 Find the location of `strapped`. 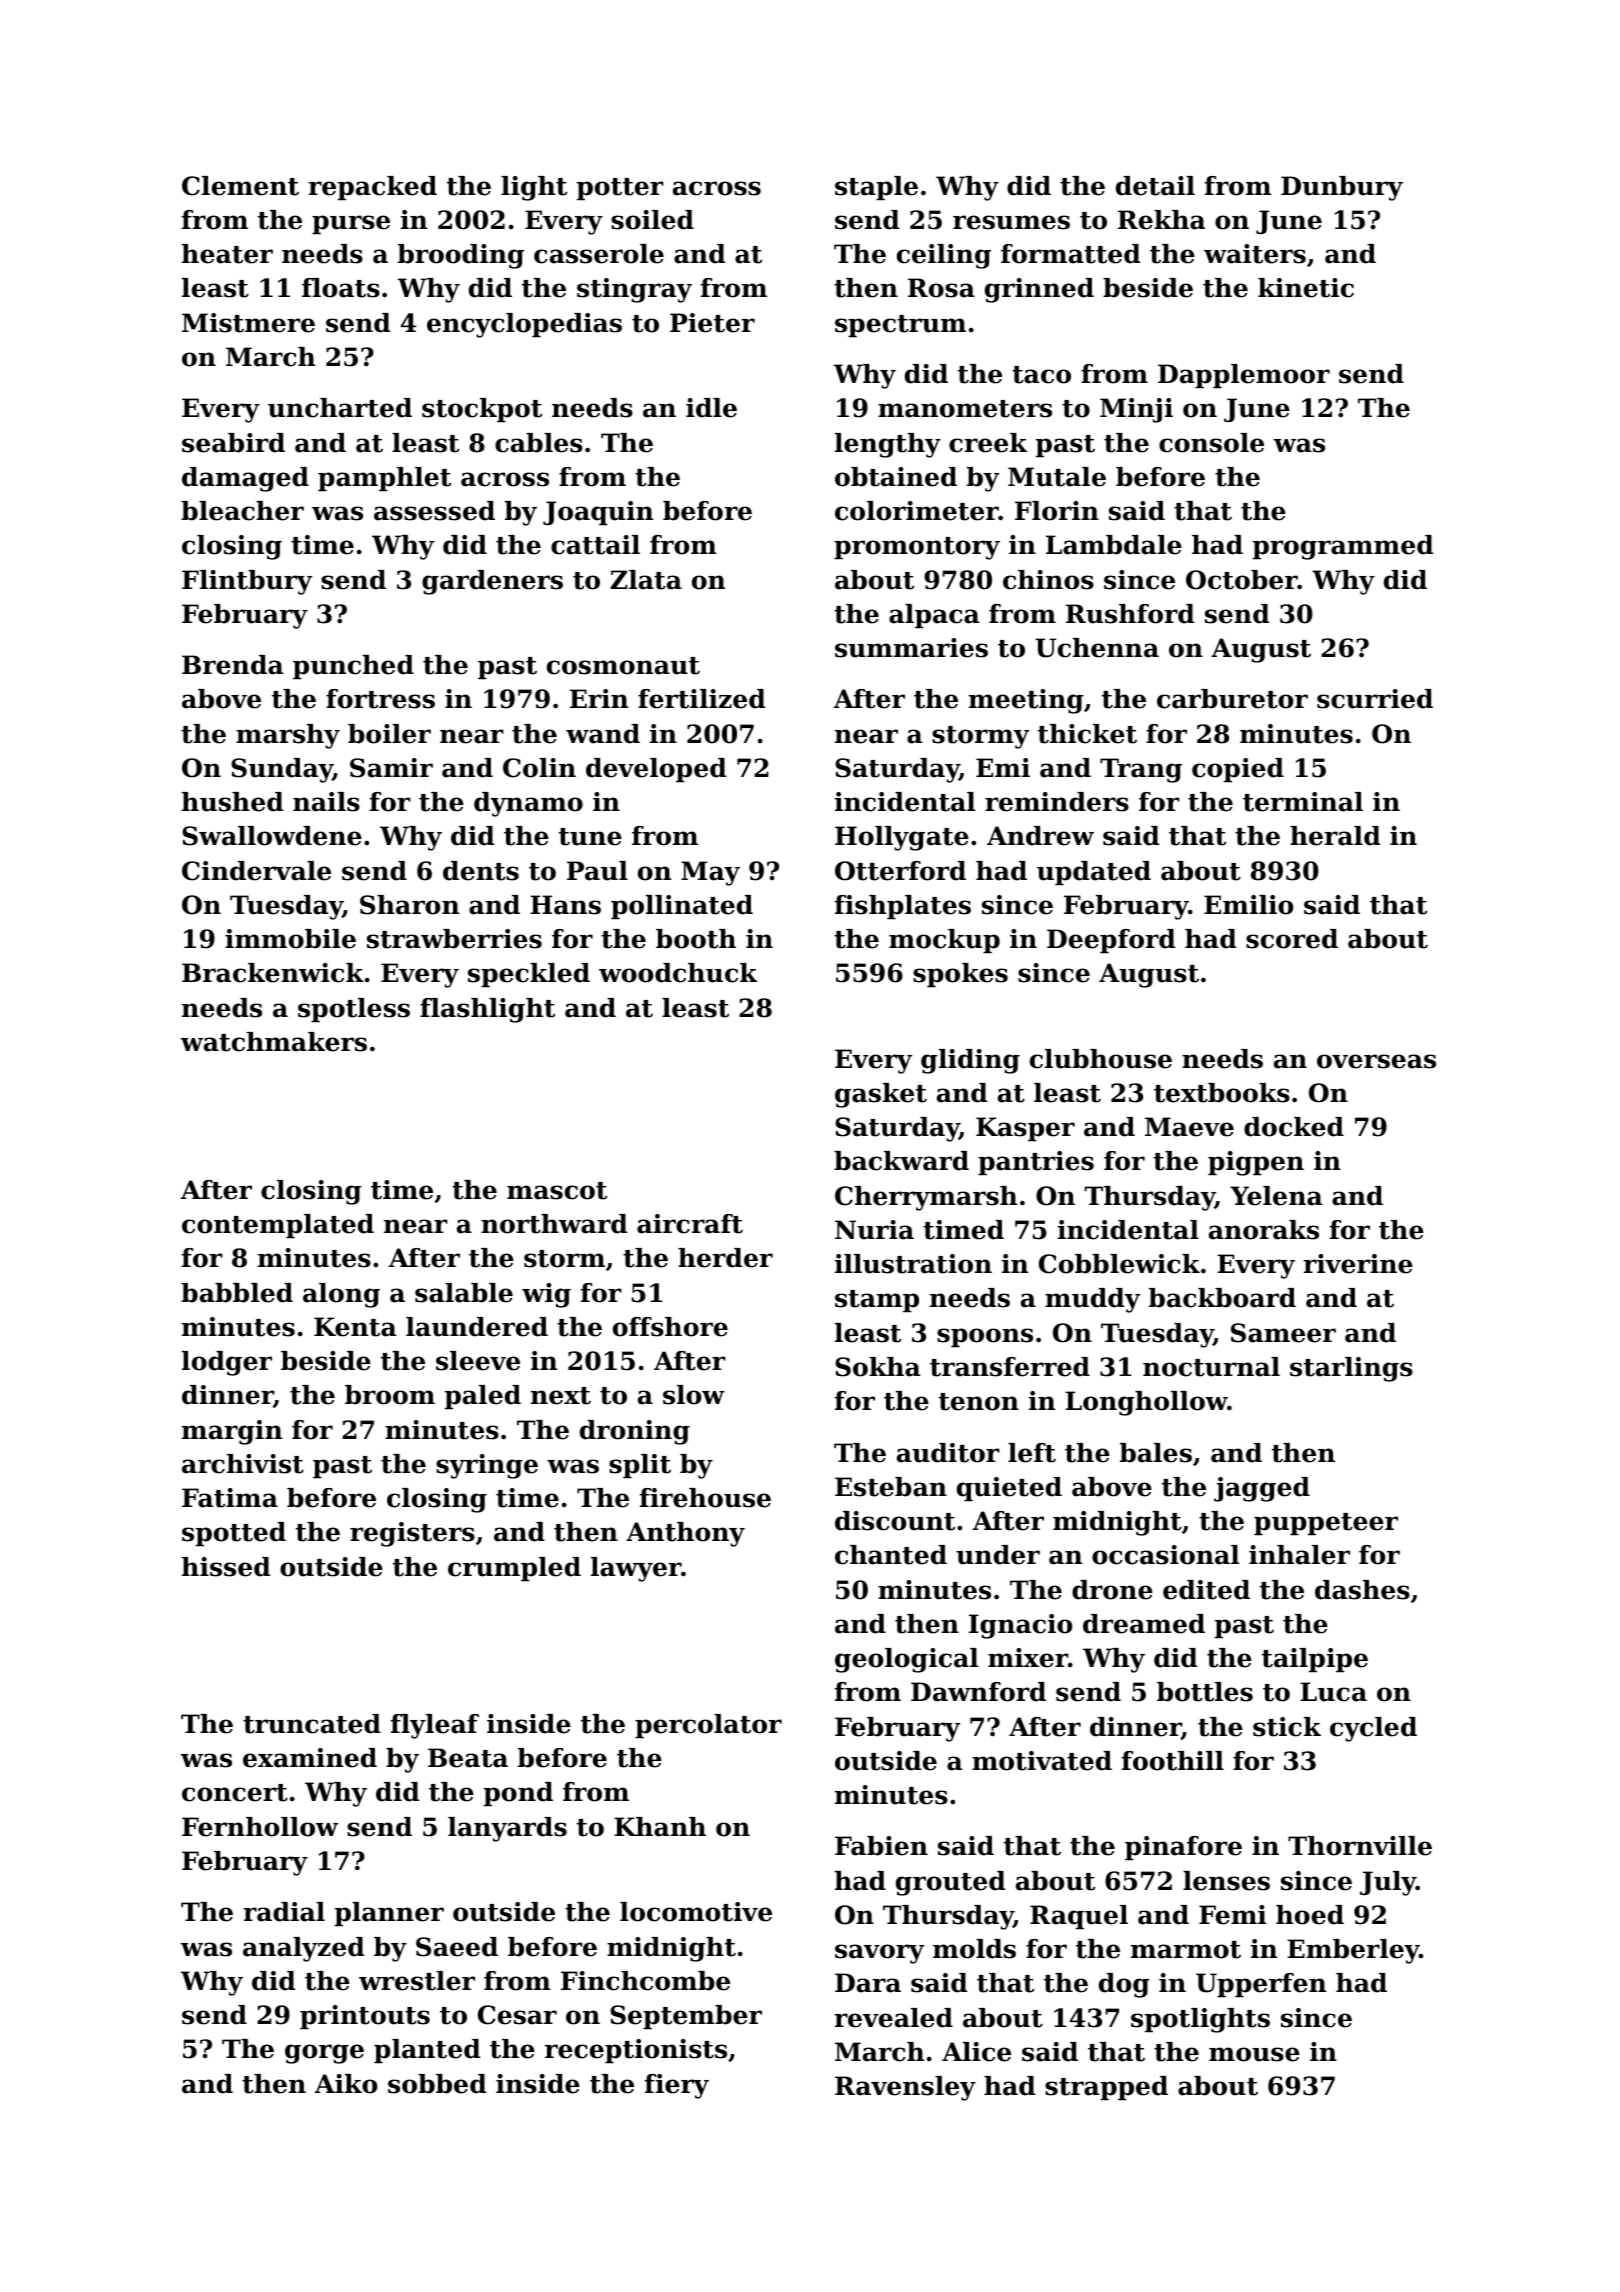

strapped is located at coordinates (1106, 2088).
